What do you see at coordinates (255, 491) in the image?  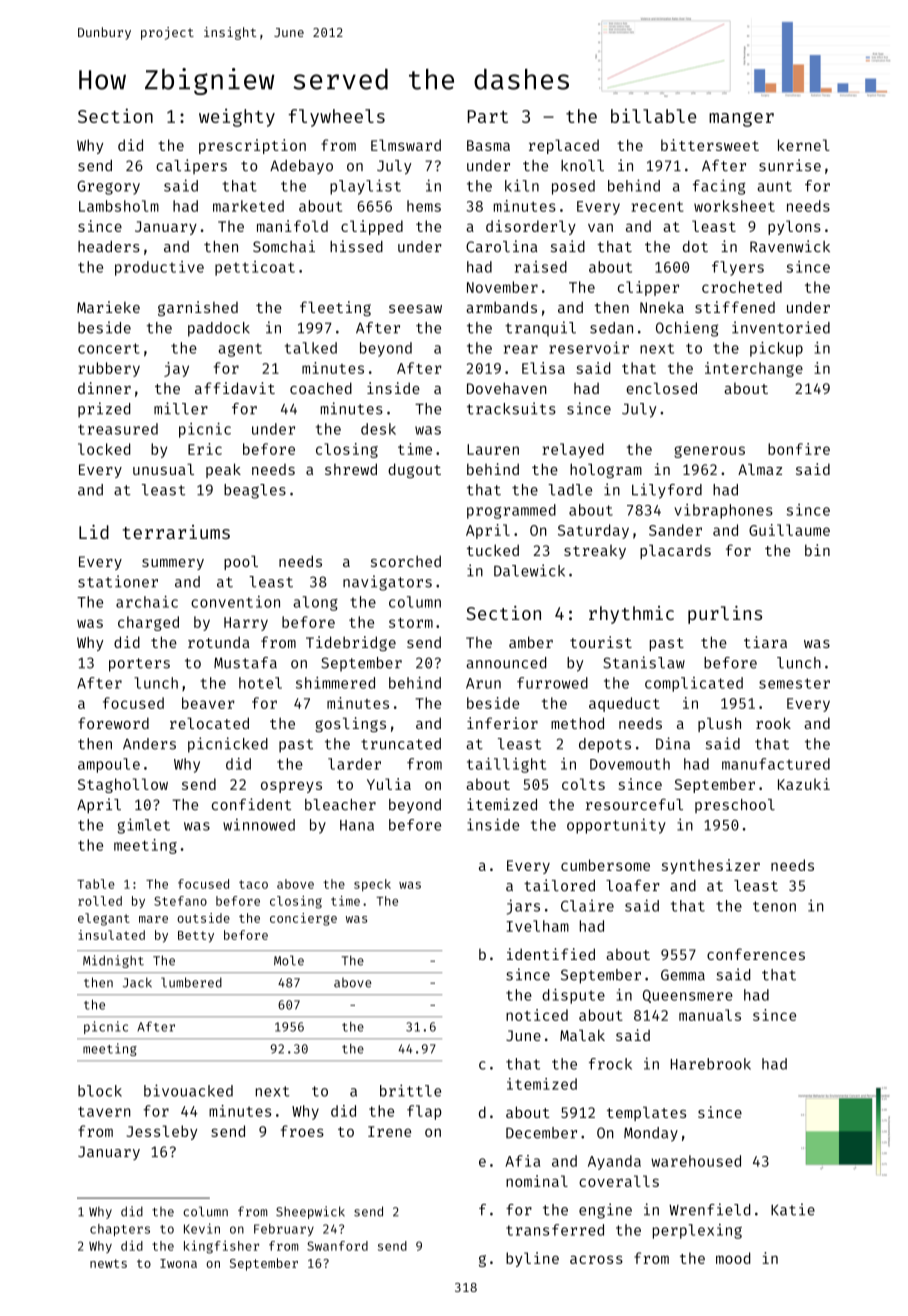 I see `beagles` at bounding box center [255, 491].
